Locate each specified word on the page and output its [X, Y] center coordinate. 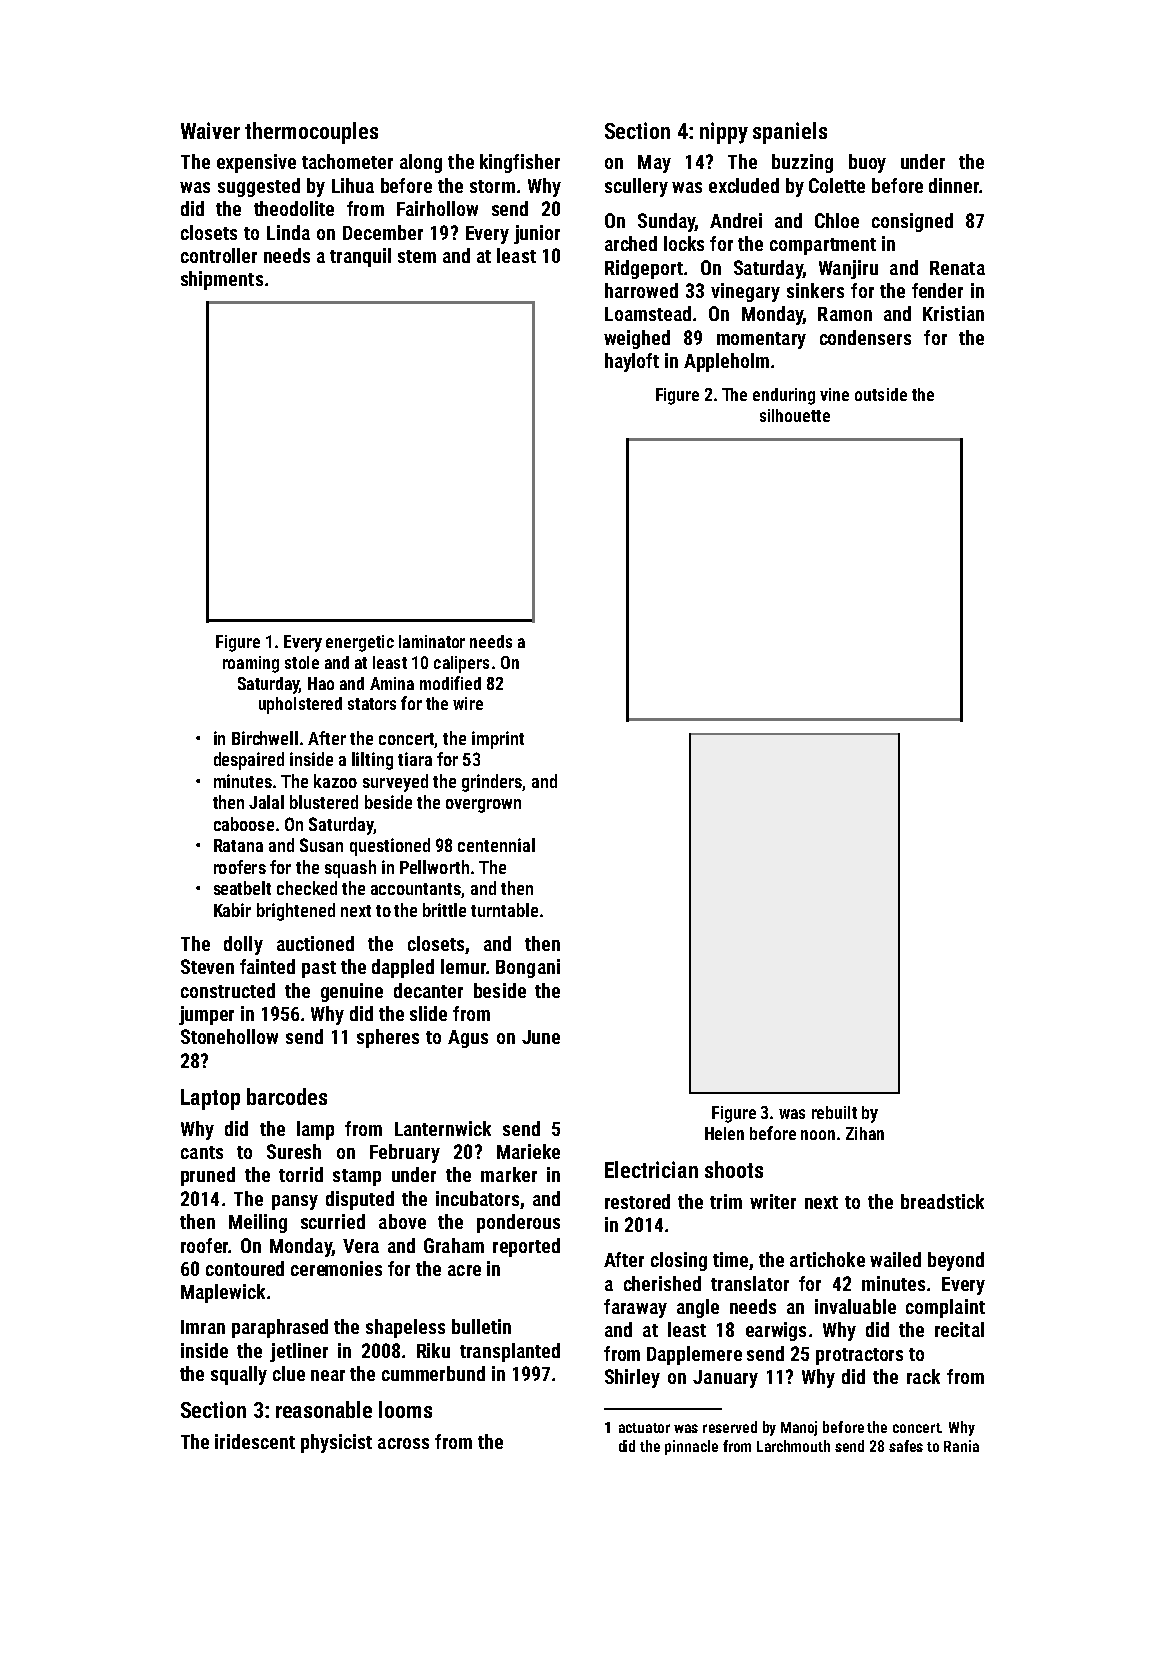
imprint [498, 740]
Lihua [353, 185]
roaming [251, 664]
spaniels [790, 133]
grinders [492, 783]
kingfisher [520, 163]
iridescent [255, 1441]
